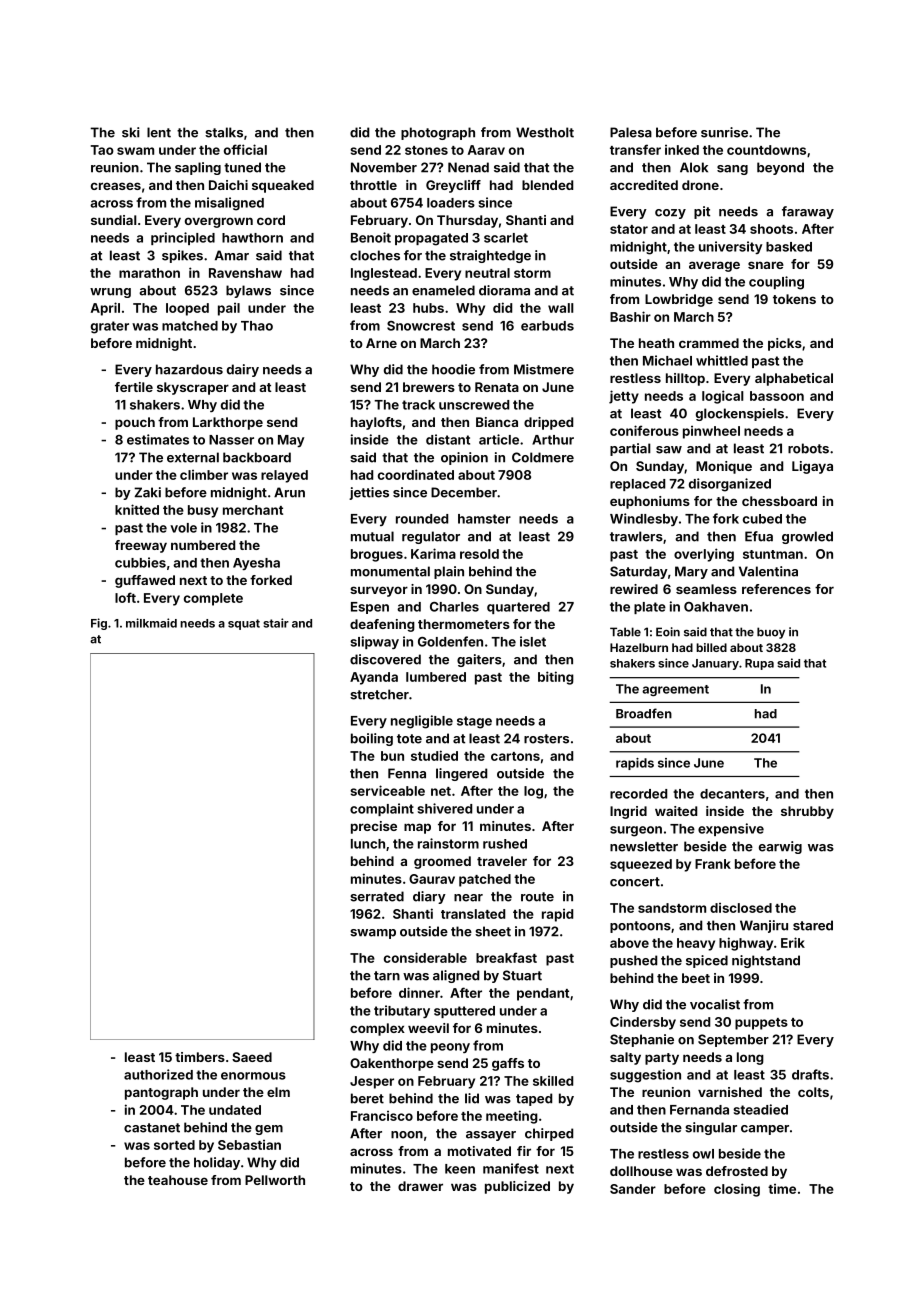 Image resolution: width=924 pixels, height=1308 pixels. Describe the element at coordinates (633, 1189) in the screenshot. I see `Sander` at that location.
